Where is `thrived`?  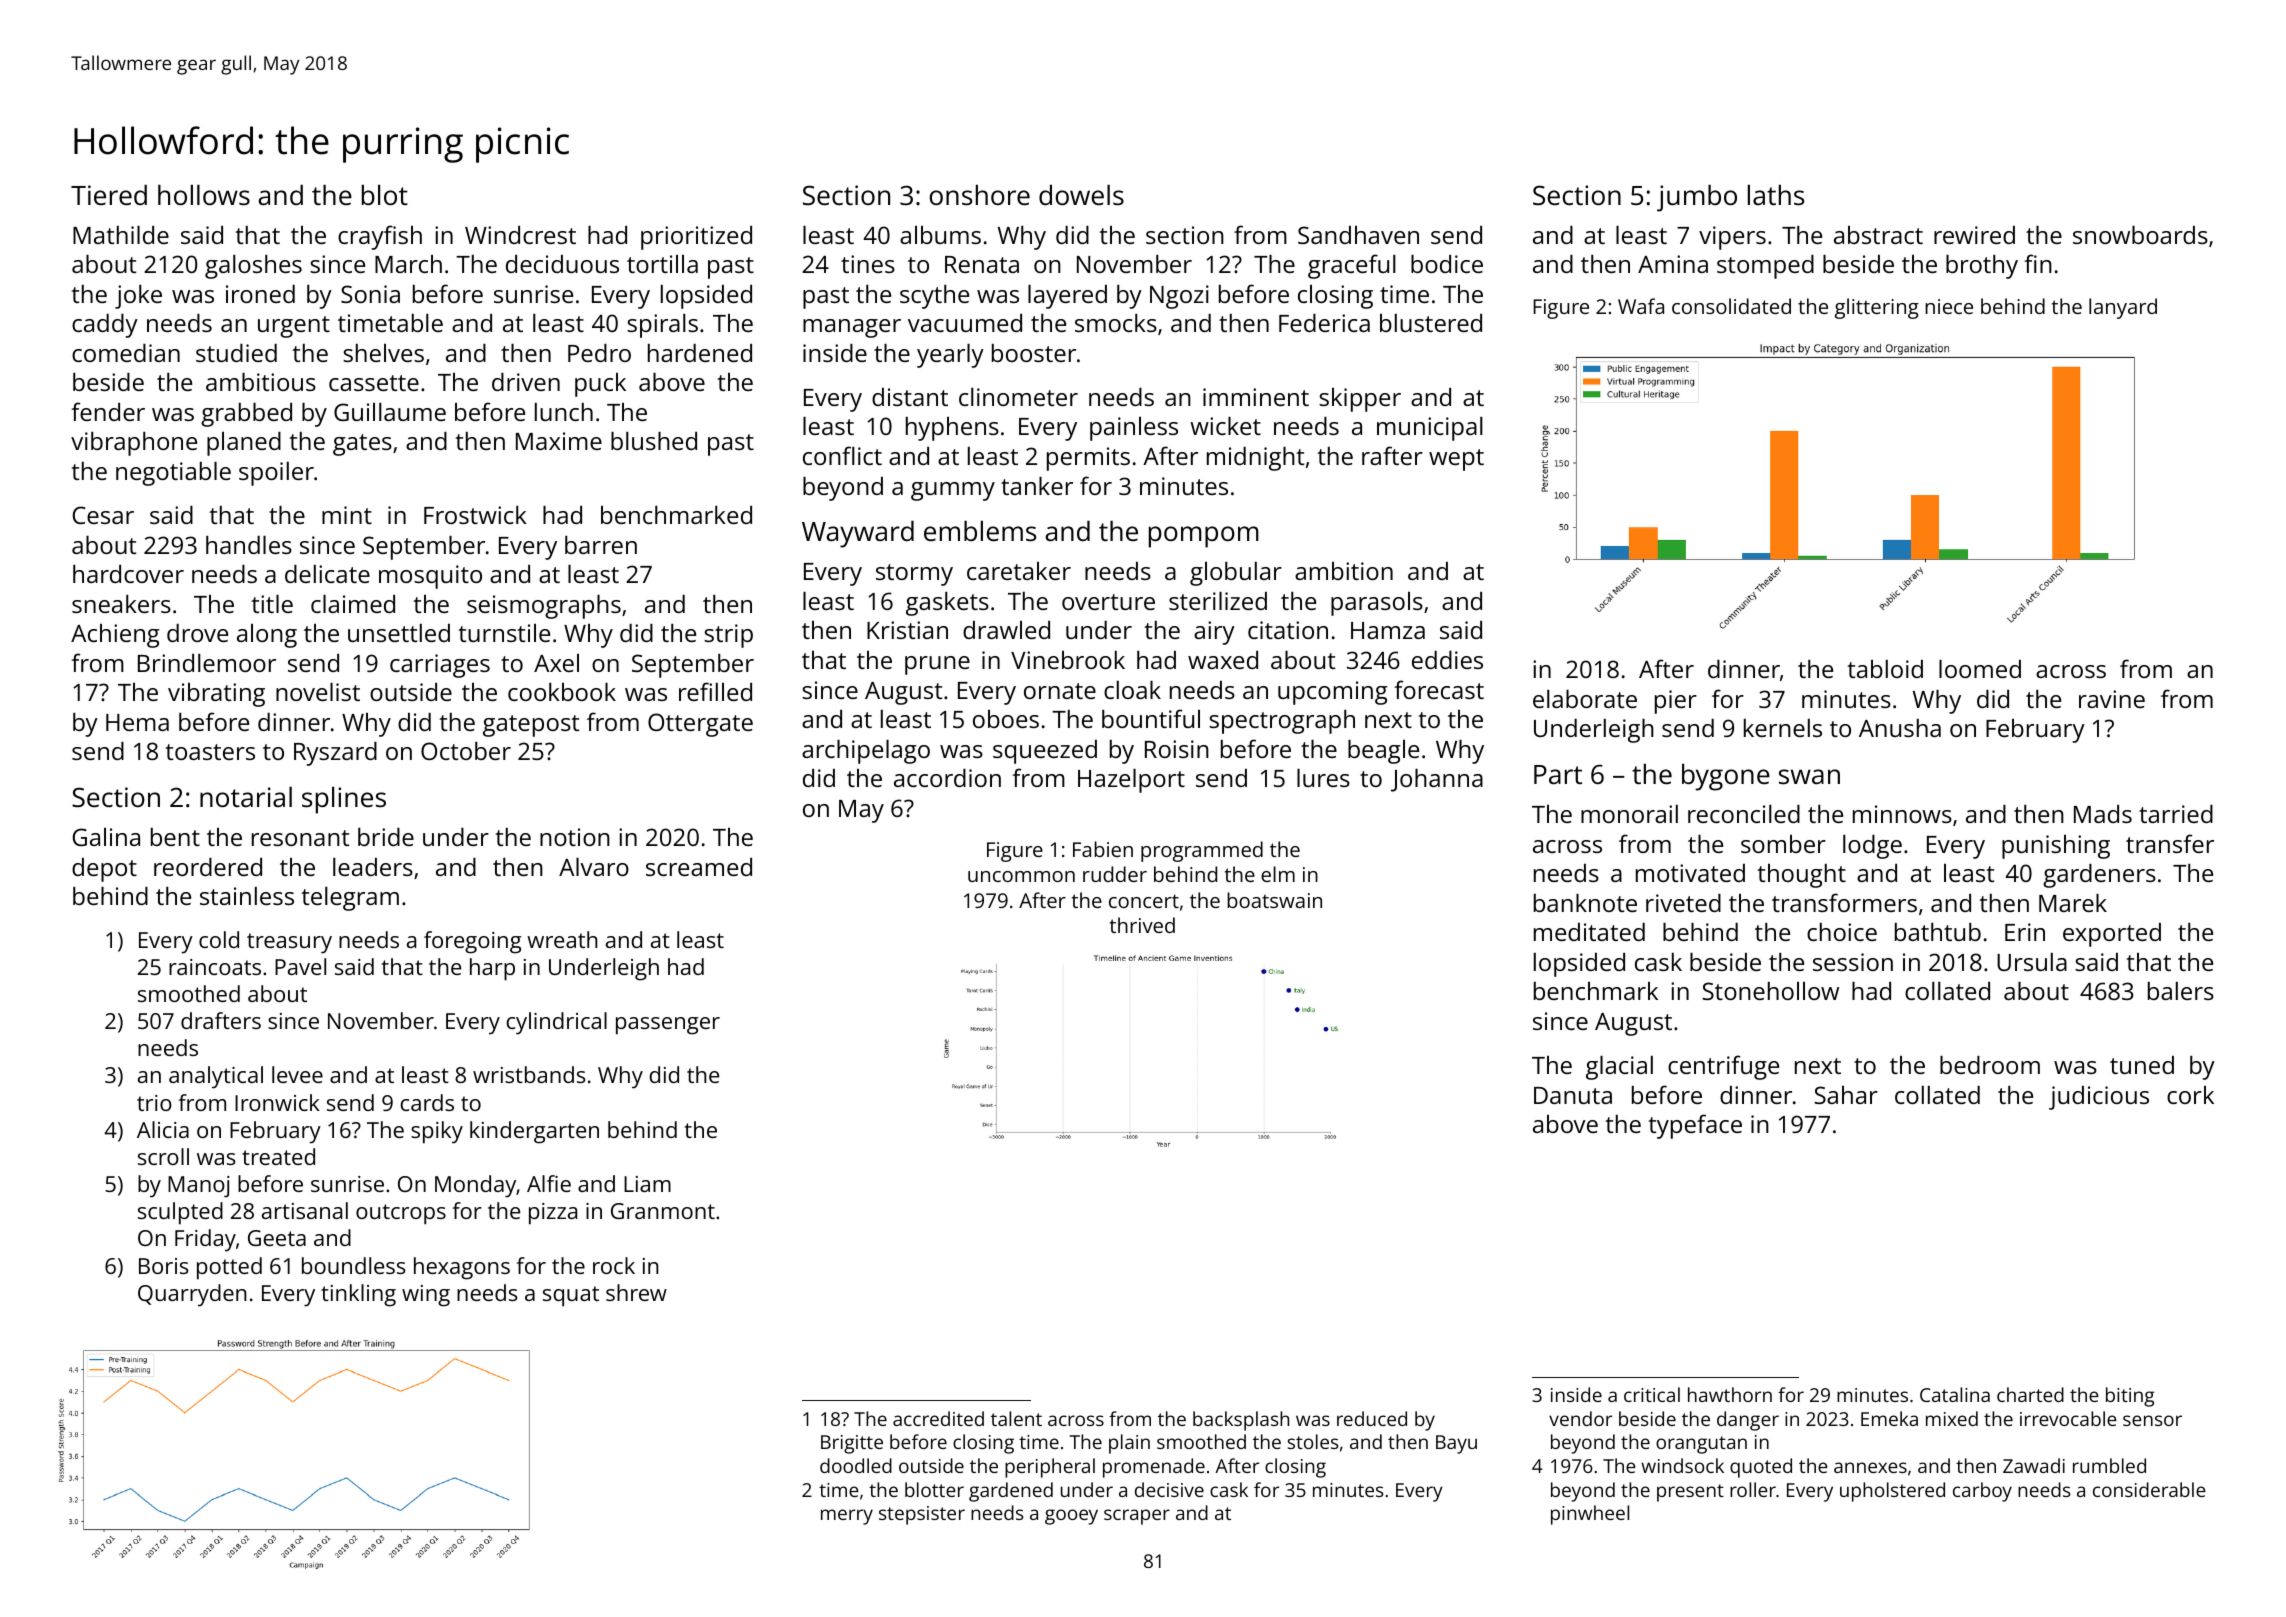 thrived is located at coordinates (1142, 925).
